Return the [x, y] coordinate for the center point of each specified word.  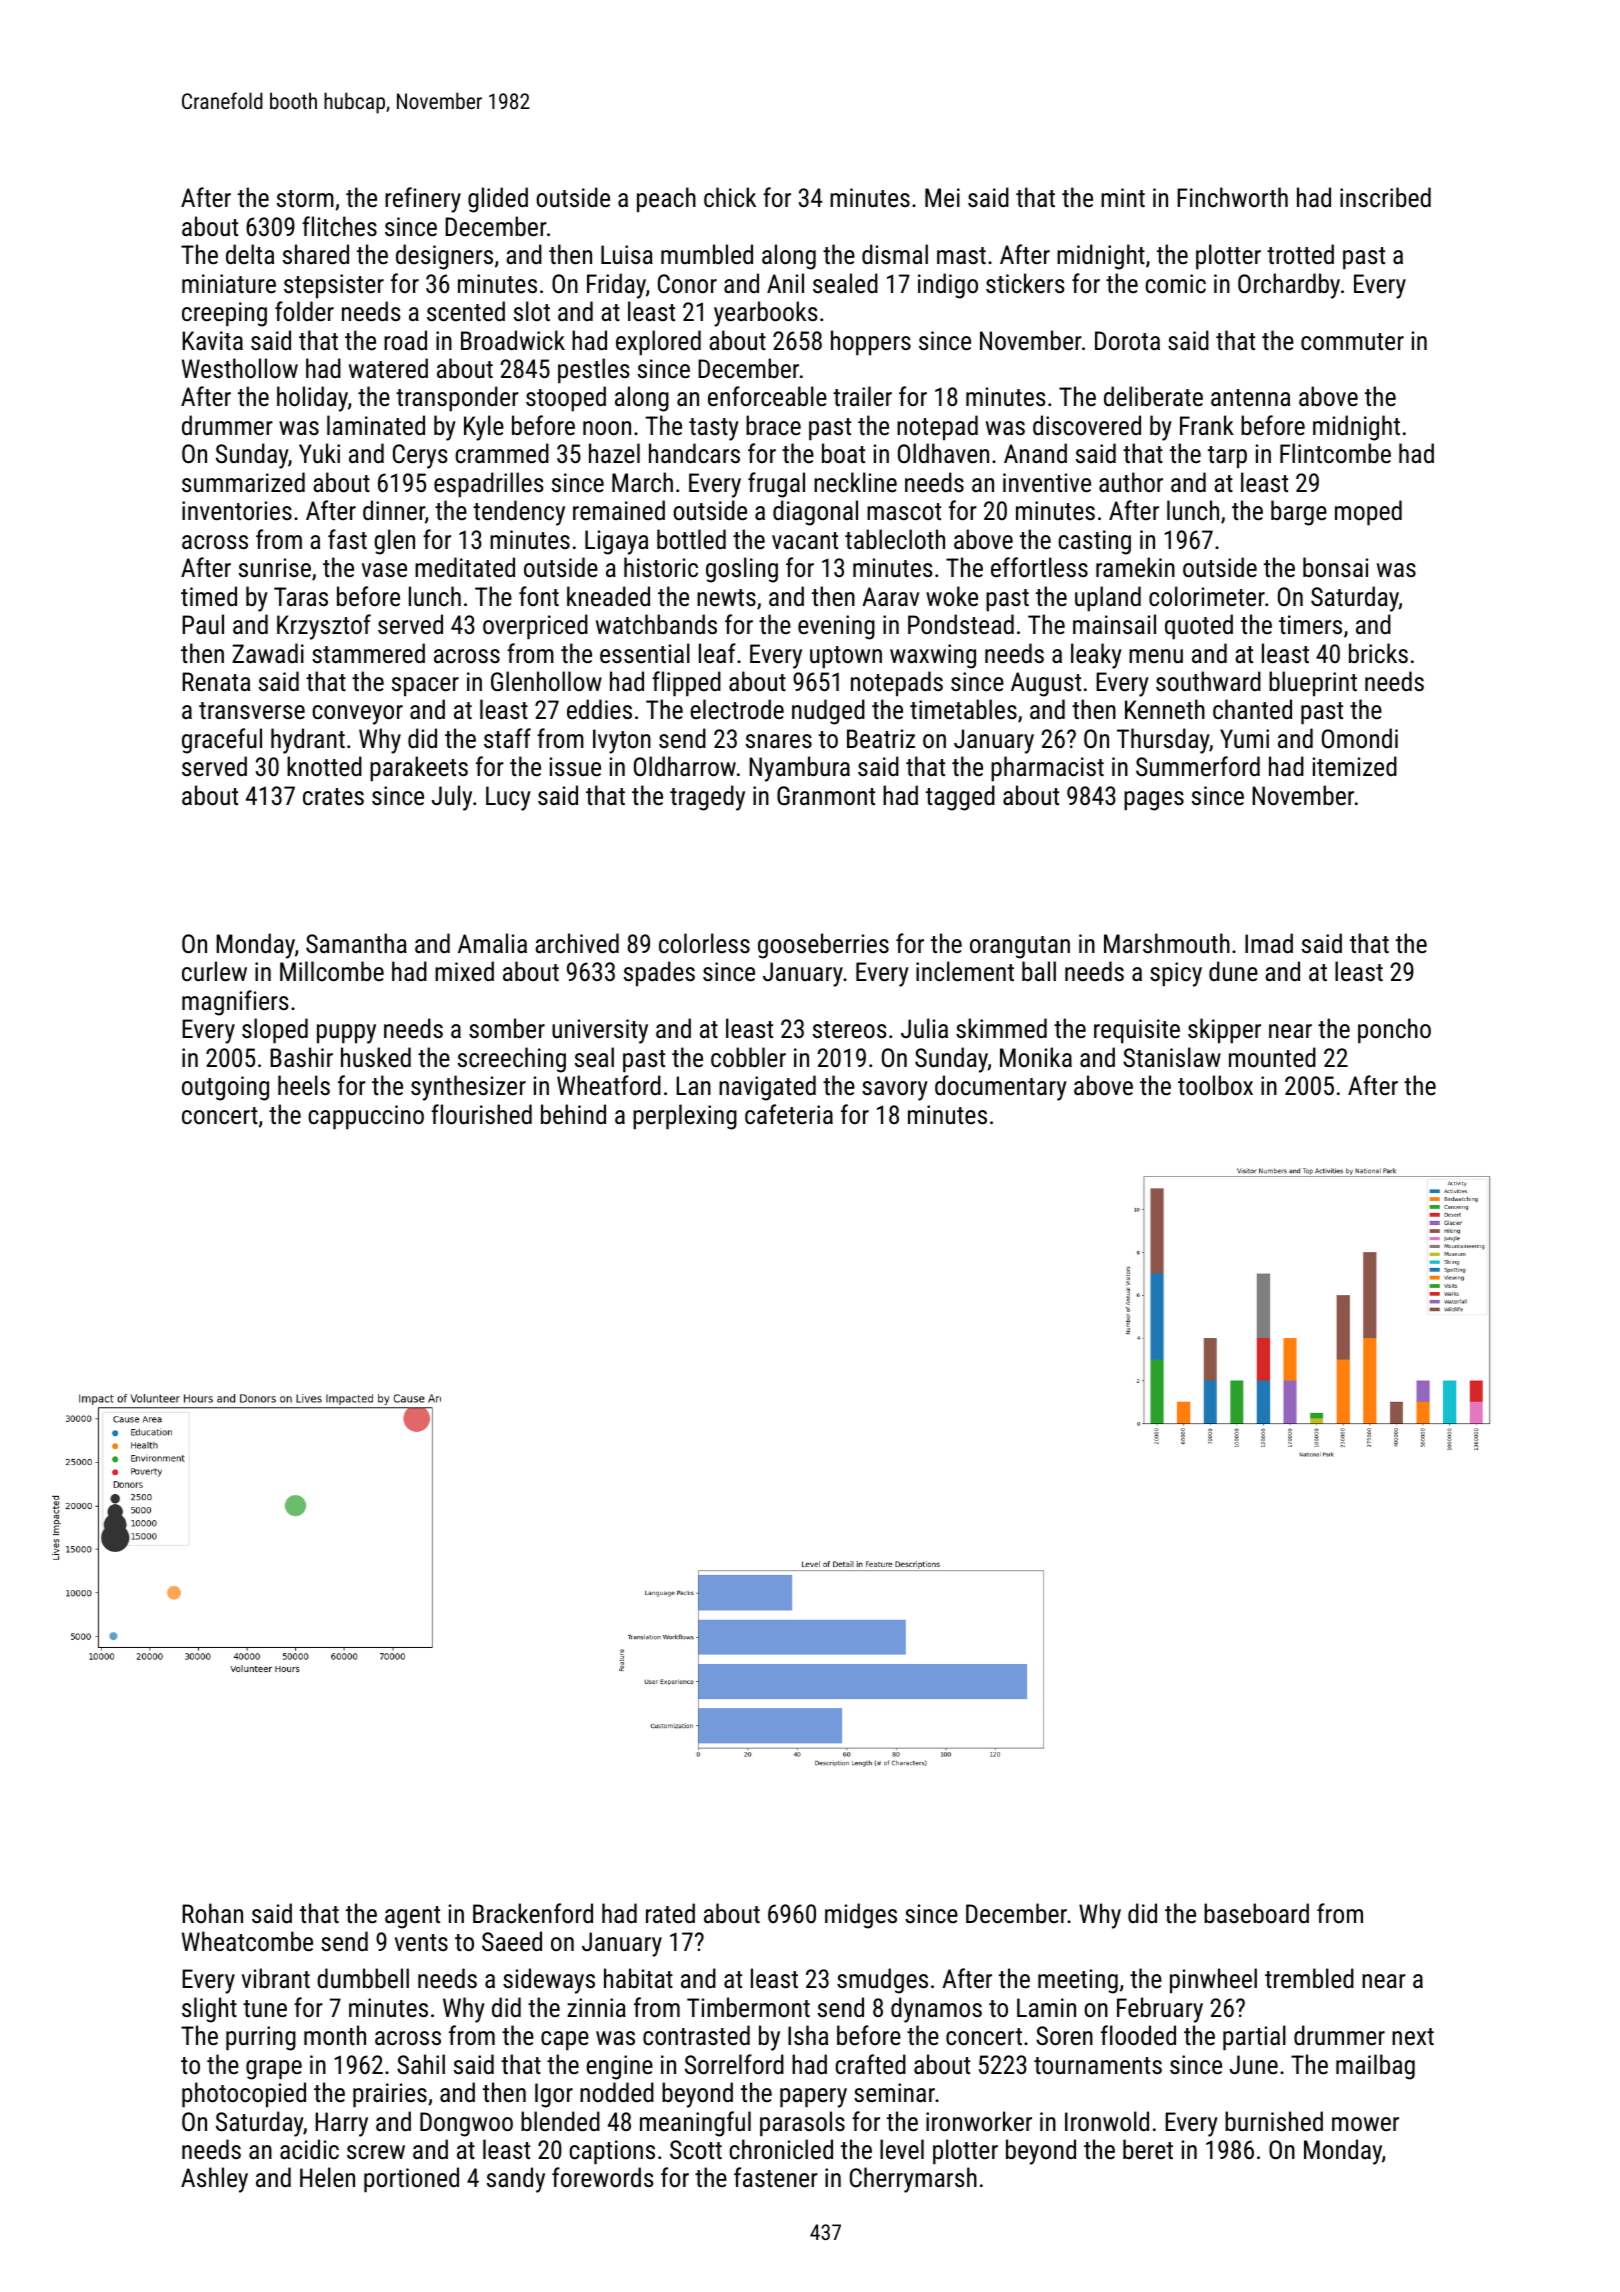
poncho [1394, 1031]
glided [498, 200]
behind [573, 1114]
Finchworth [1232, 197]
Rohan [212, 1913]
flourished [481, 1114]
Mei [942, 197]
